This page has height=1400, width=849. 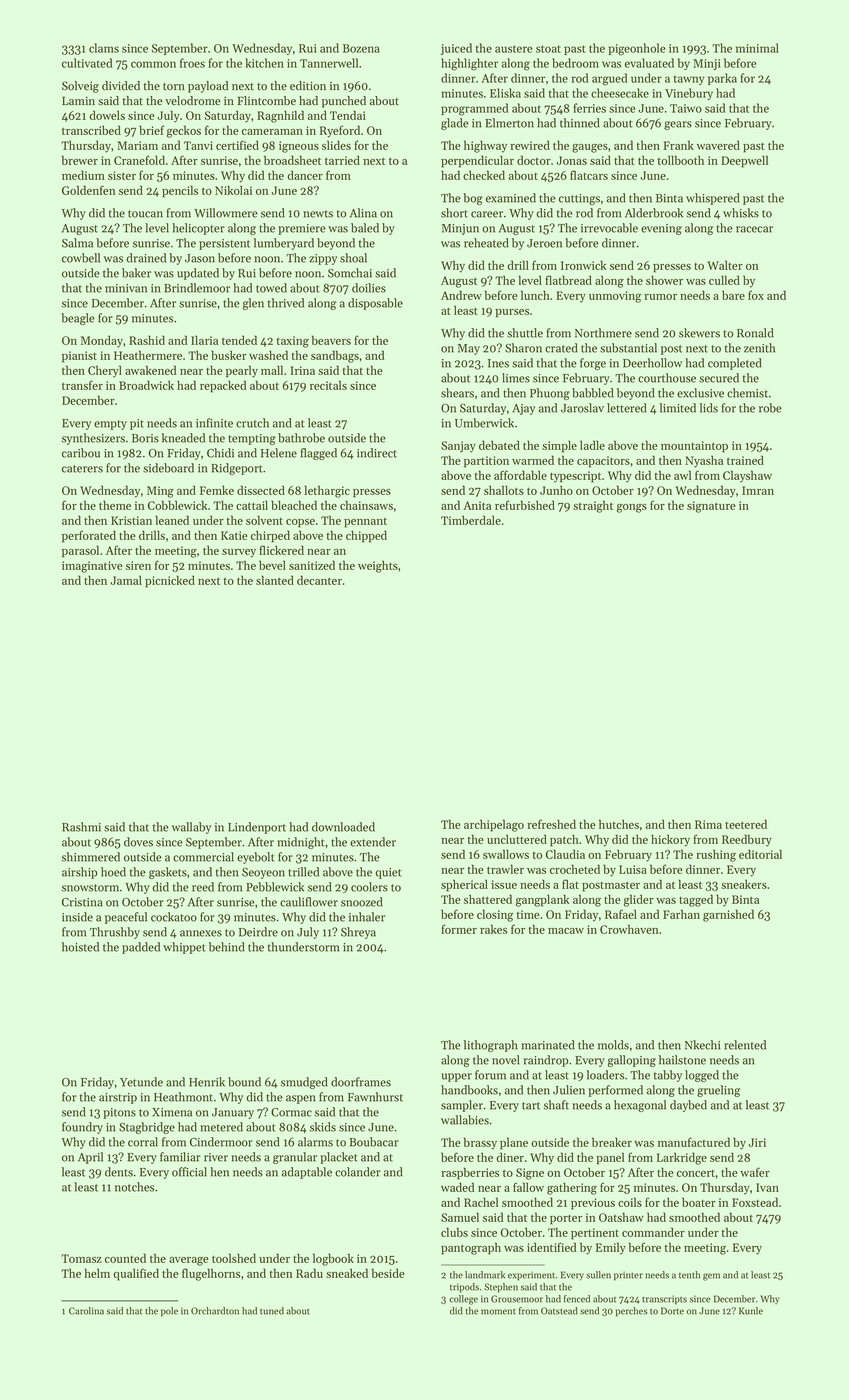 What do you see at coordinates (530, 145) in the page?
I see `rewired` at bounding box center [530, 145].
